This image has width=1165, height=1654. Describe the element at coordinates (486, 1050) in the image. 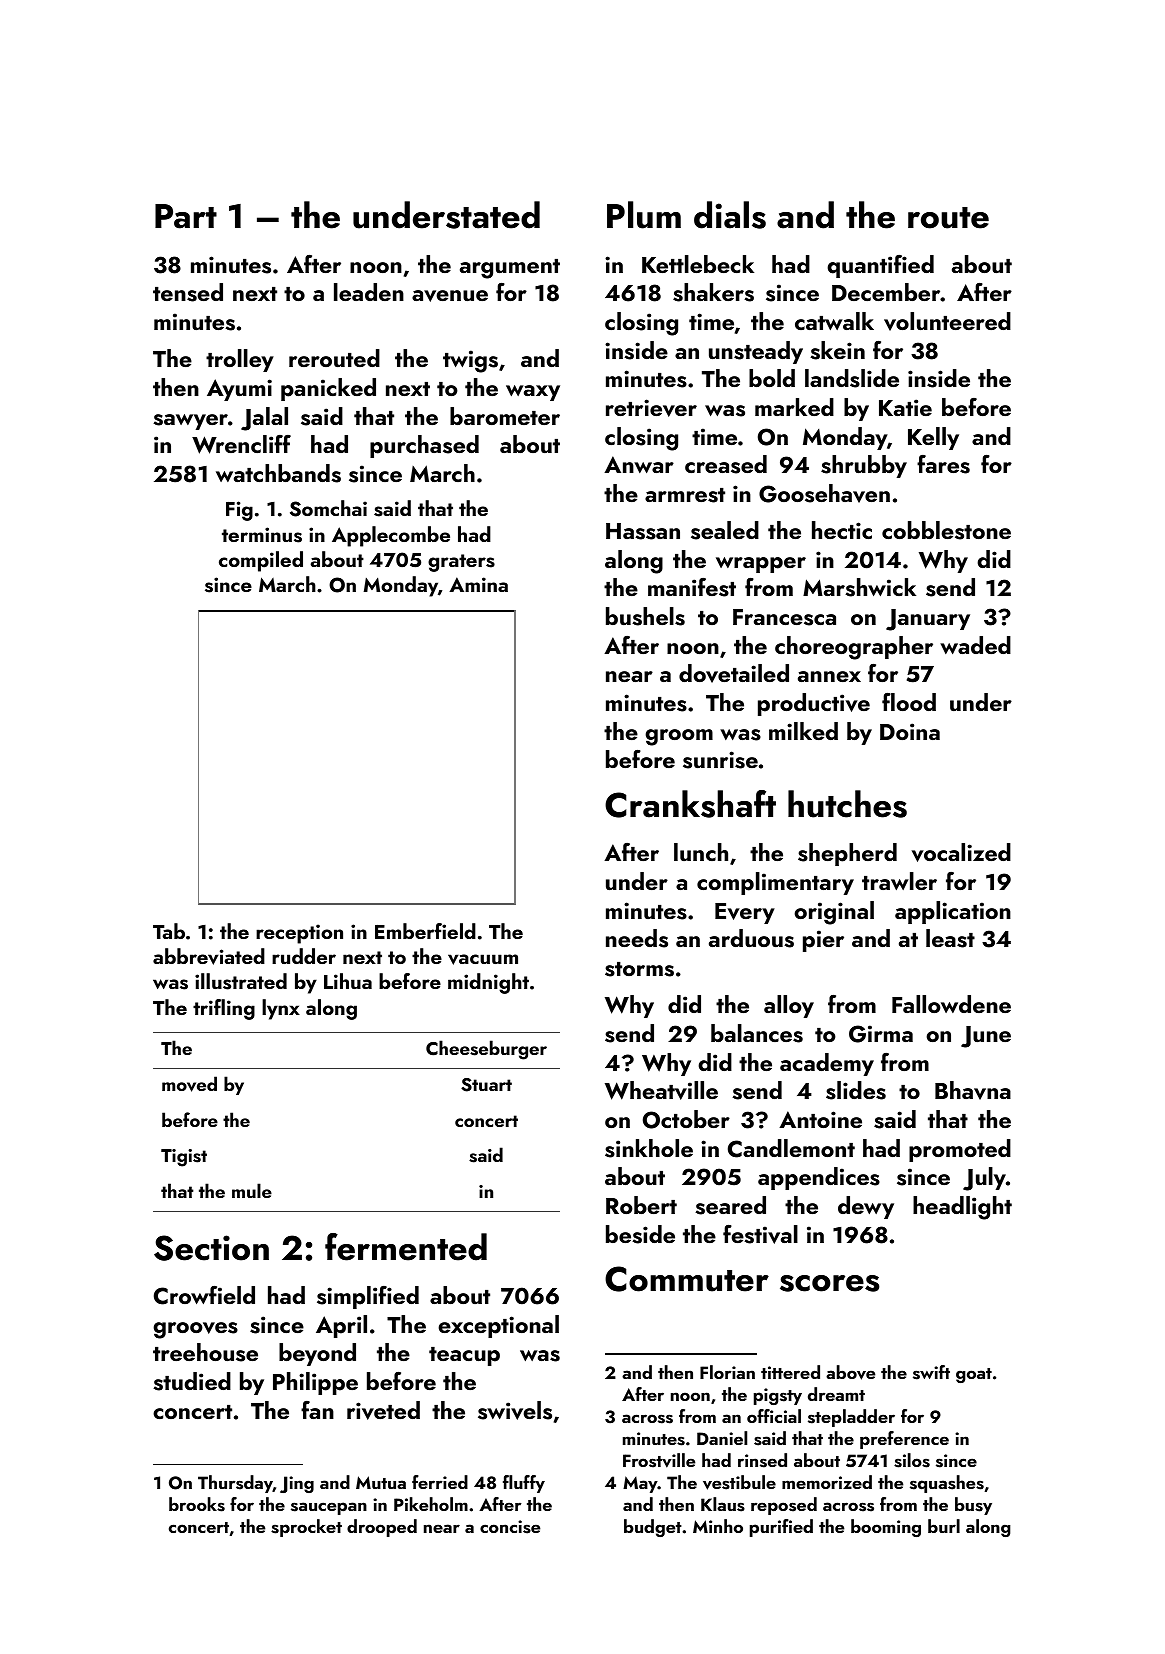

I see `Cheeseburger` at that location.
